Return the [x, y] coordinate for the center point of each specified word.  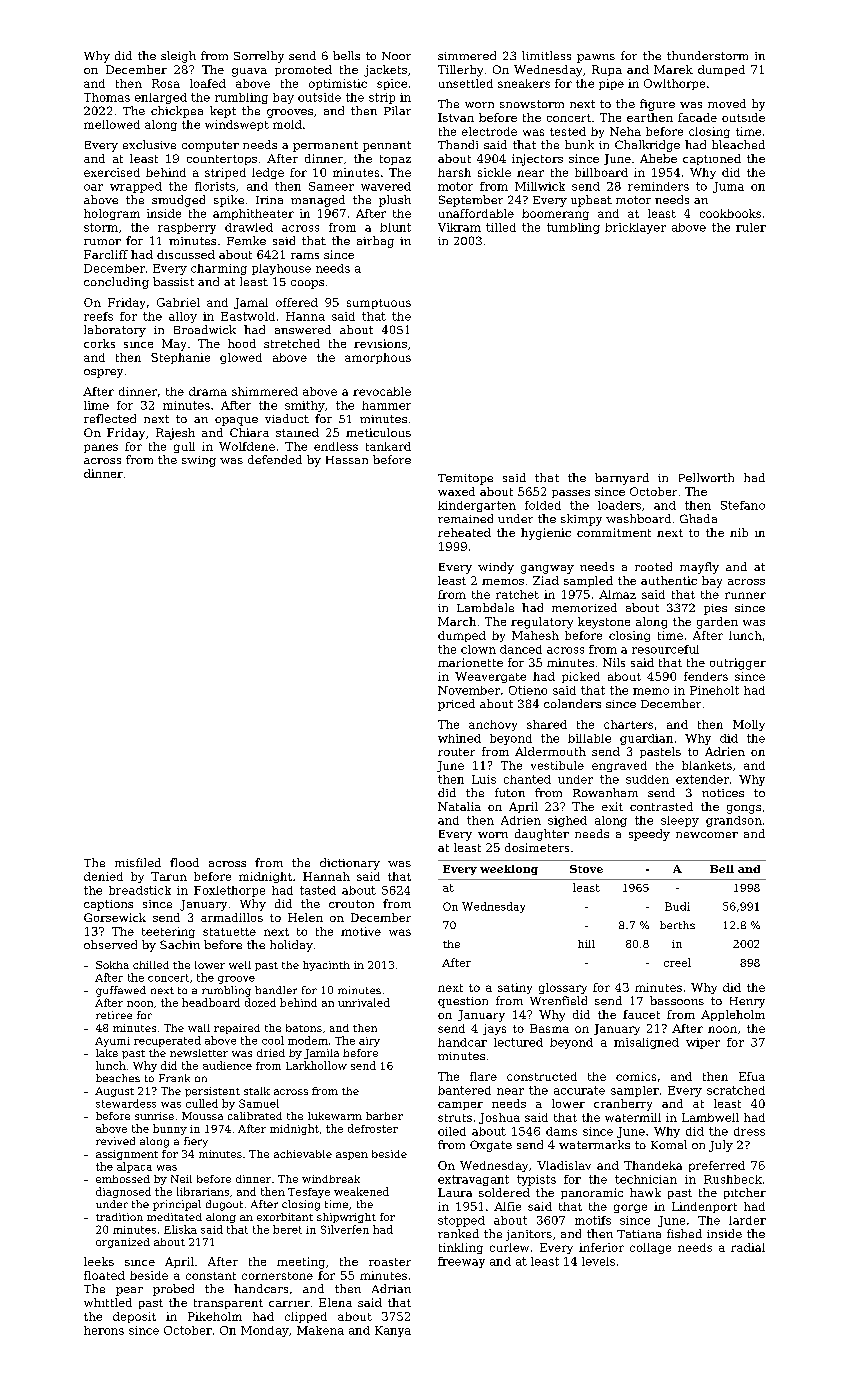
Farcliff [106, 254]
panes [101, 448]
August [114, 1092]
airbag [375, 242]
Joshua [499, 1118]
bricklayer [635, 228]
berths [677, 925]
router [456, 752]
